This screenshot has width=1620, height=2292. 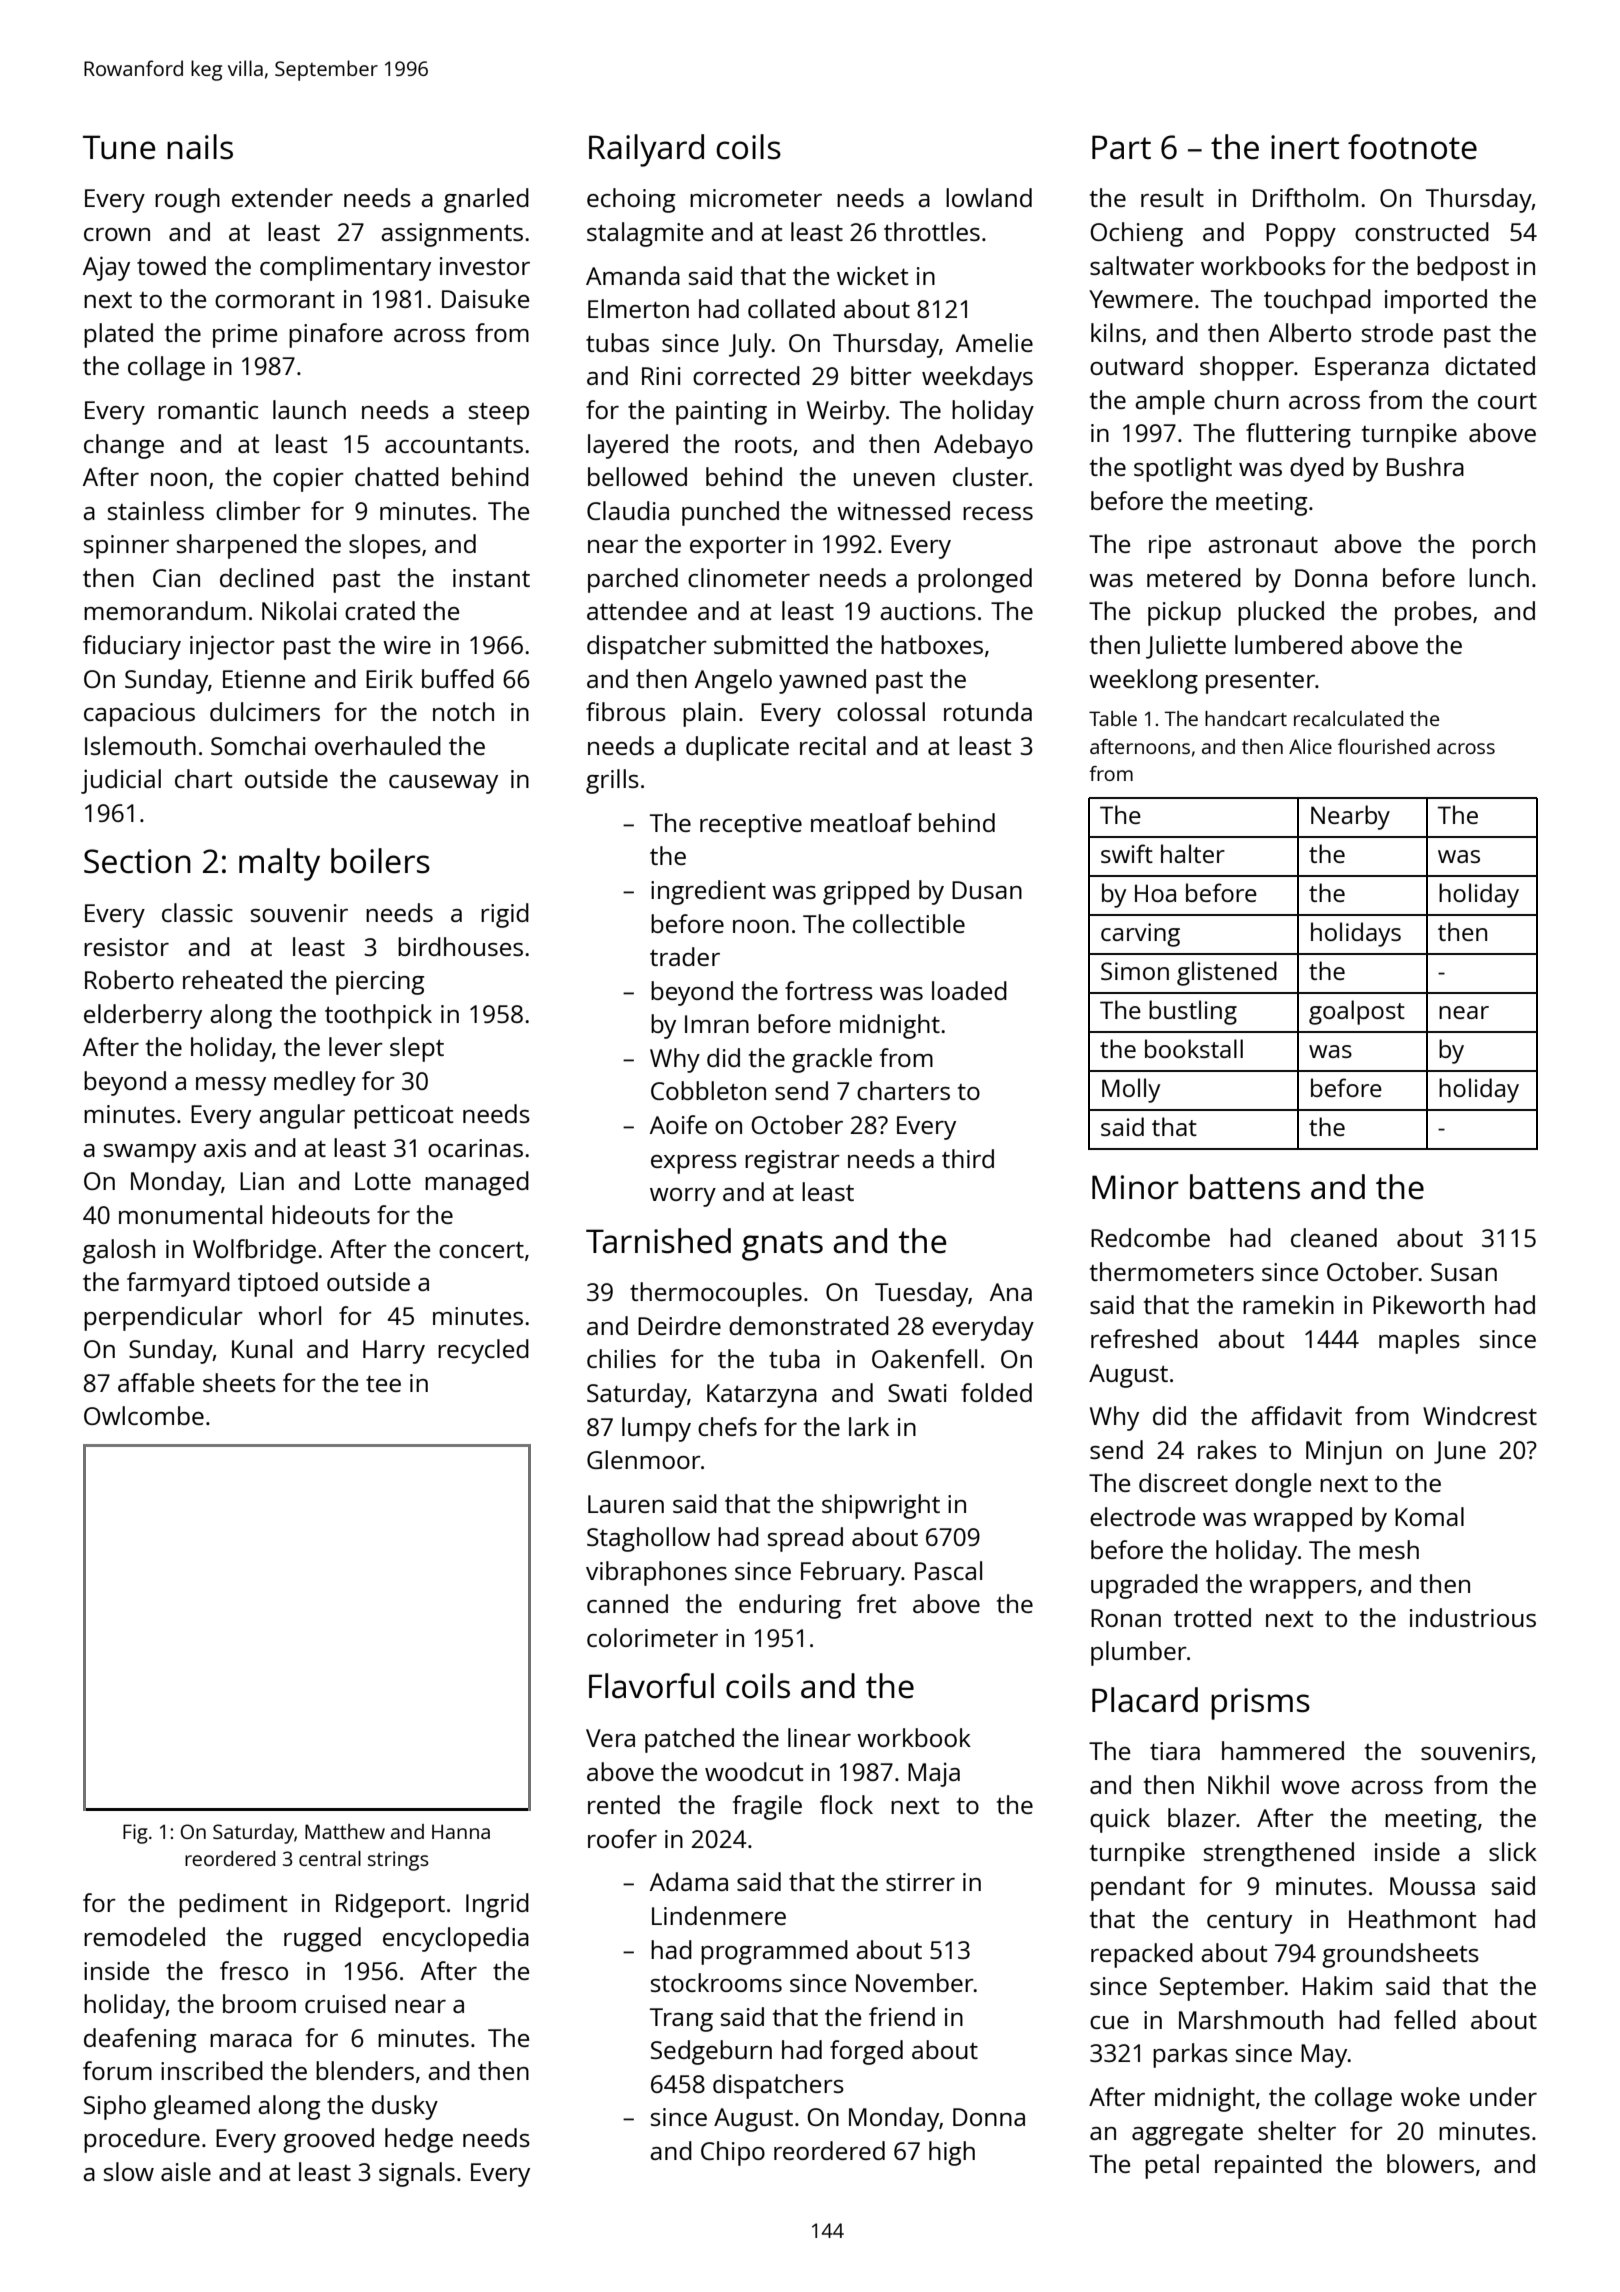 What do you see at coordinates (144, 1415) in the screenshot?
I see `Owlcombe` at bounding box center [144, 1415].
